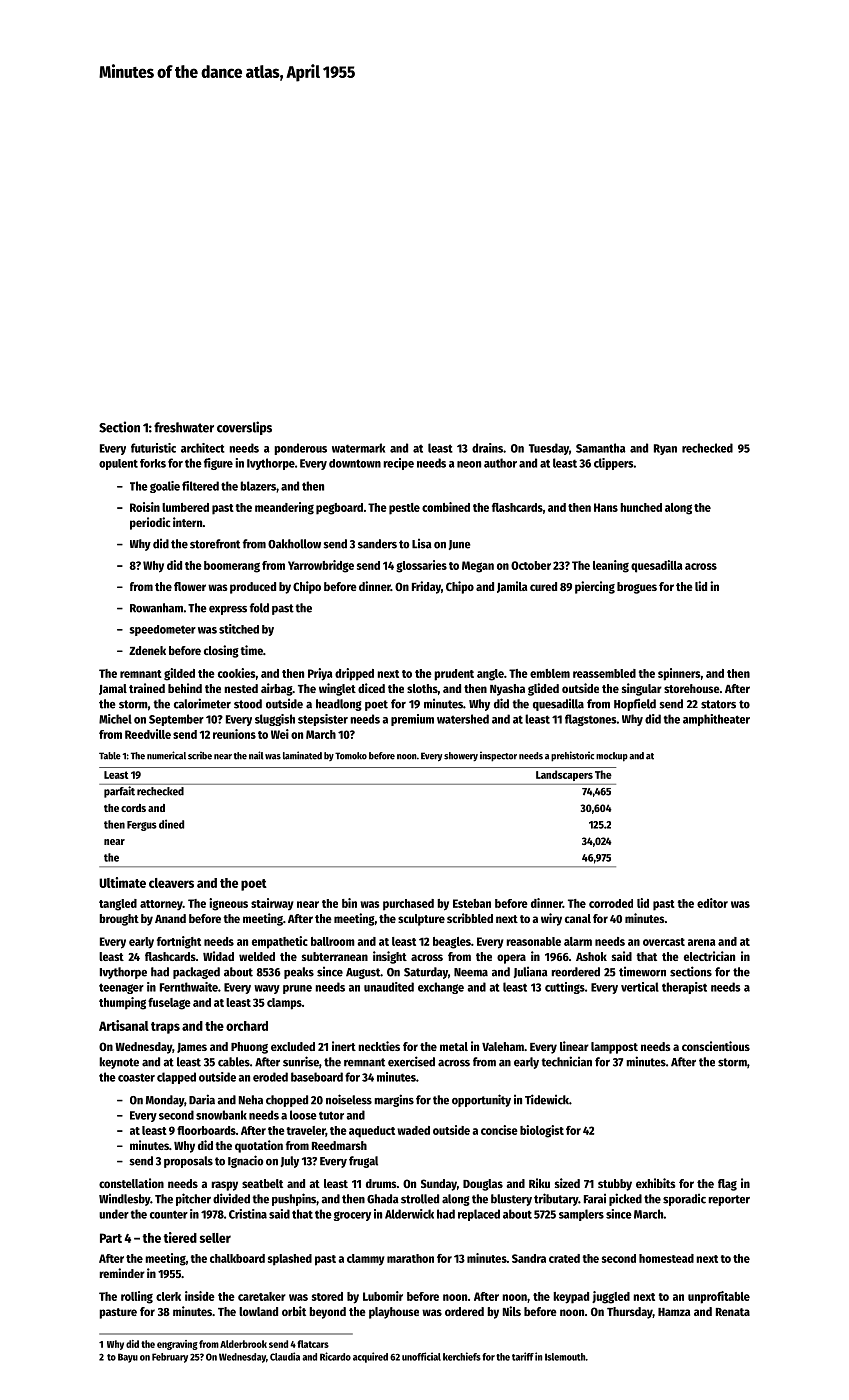 The image size is (849, 1400). Describe the element at coordinates (113, 689) in the screenshot. I see `Jamal` at that location.
